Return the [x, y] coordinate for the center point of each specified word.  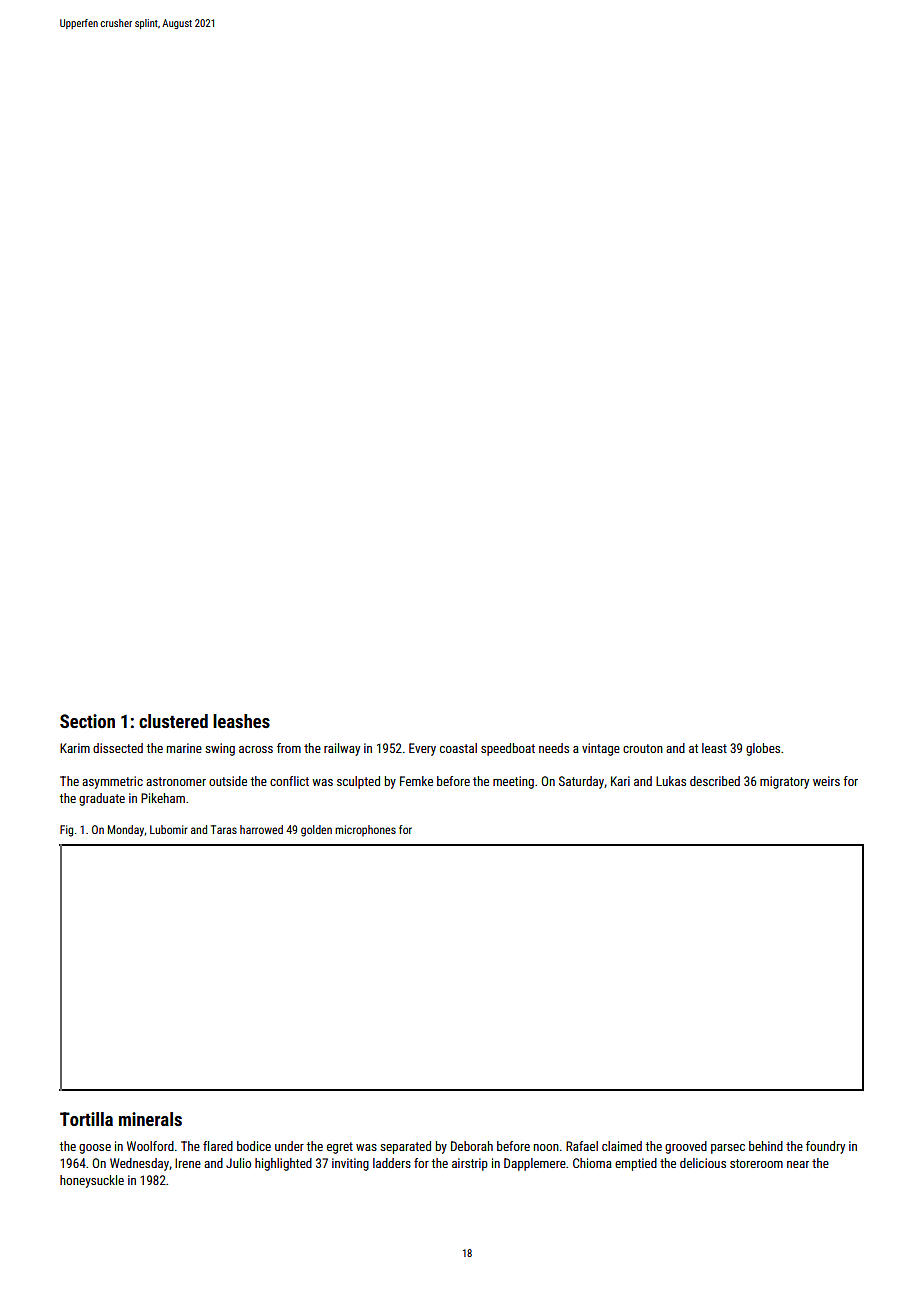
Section [87, 721]
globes [763, 749]
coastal [458, 748]
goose [95, 1149]
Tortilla [86, 1119]
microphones [365, 831]
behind [766, 1146]
